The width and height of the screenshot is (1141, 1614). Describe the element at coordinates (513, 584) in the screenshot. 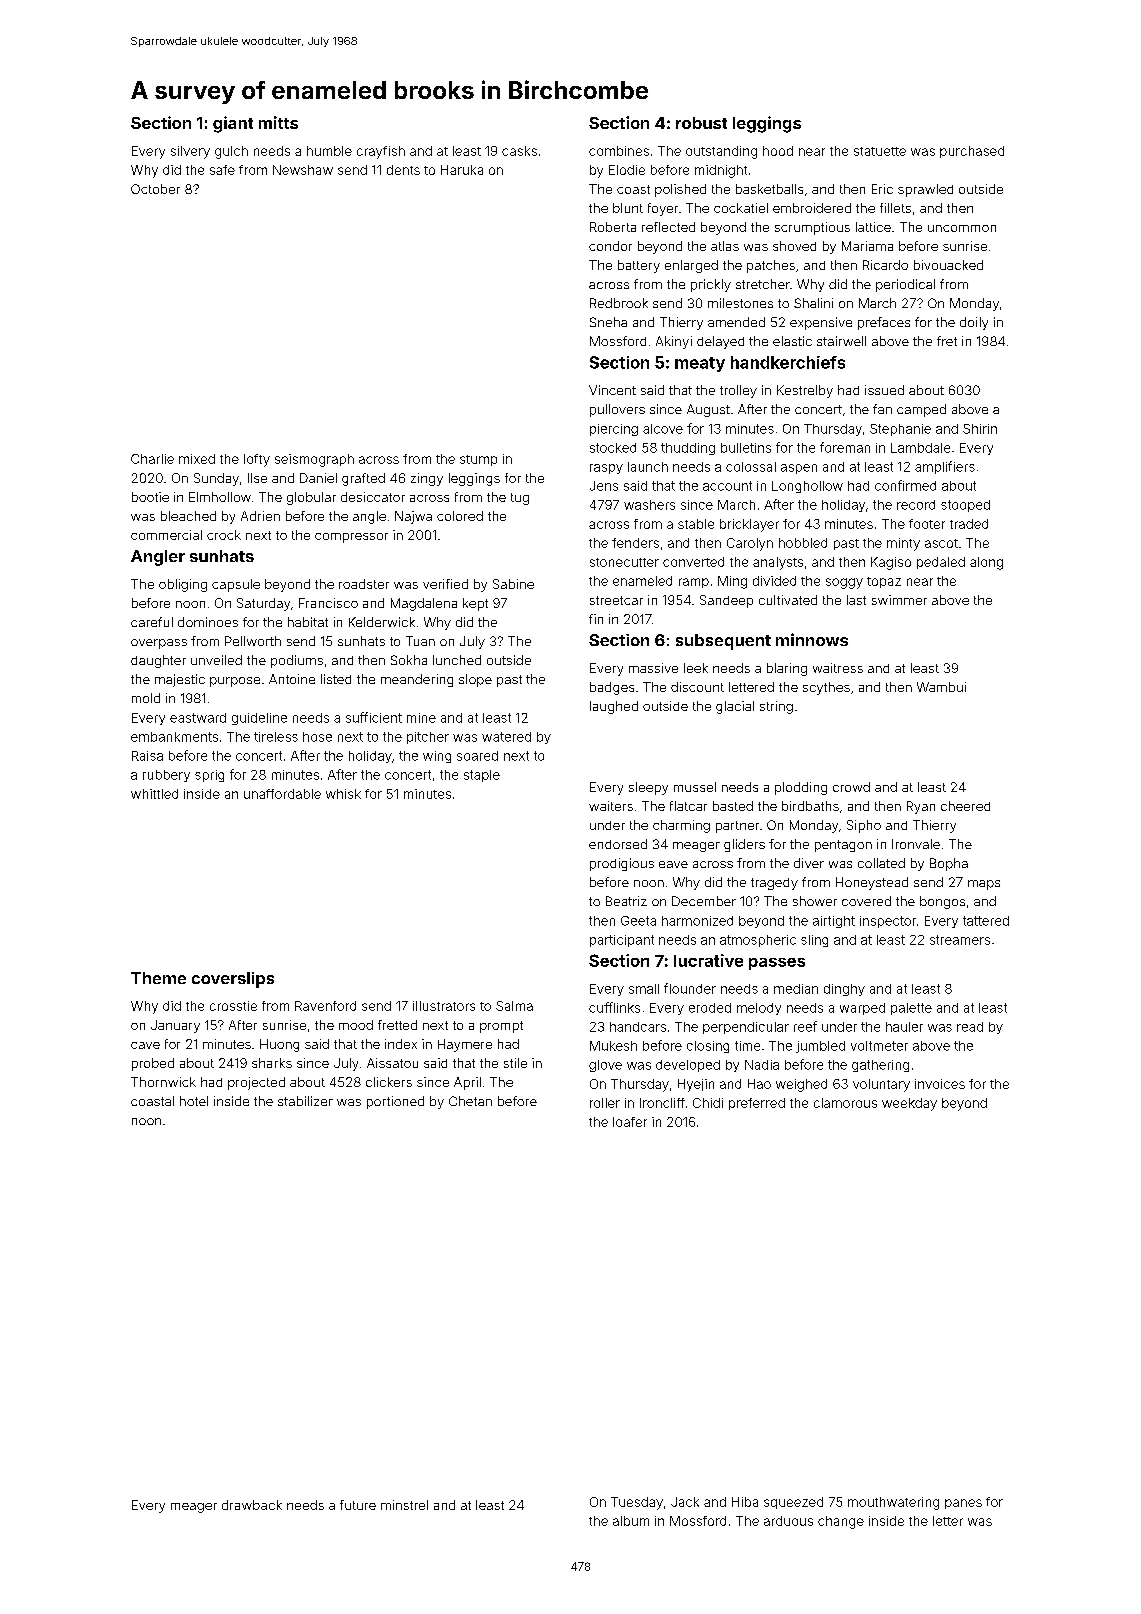

I see `Sabine` at that location.
